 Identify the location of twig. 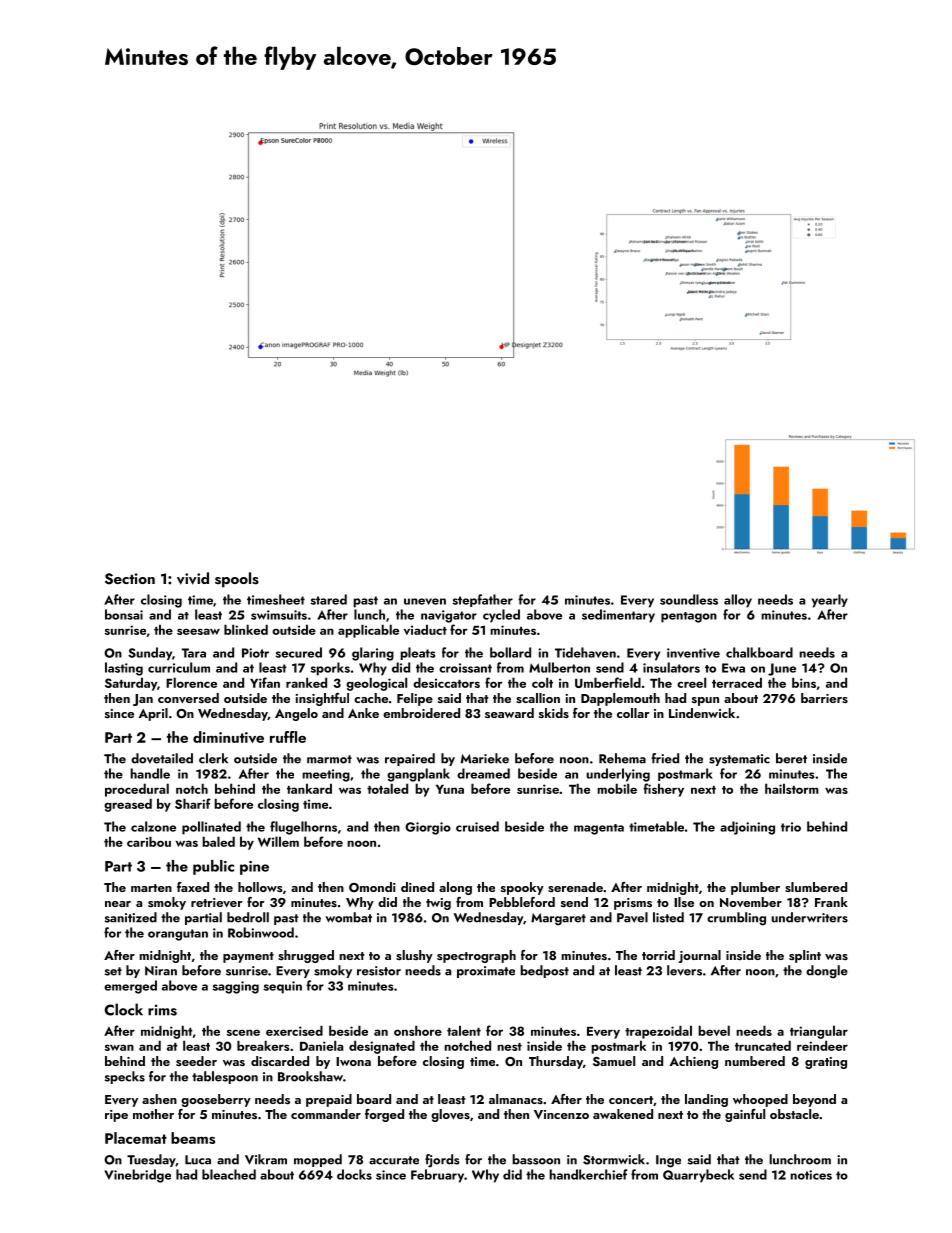
(438, 904).
